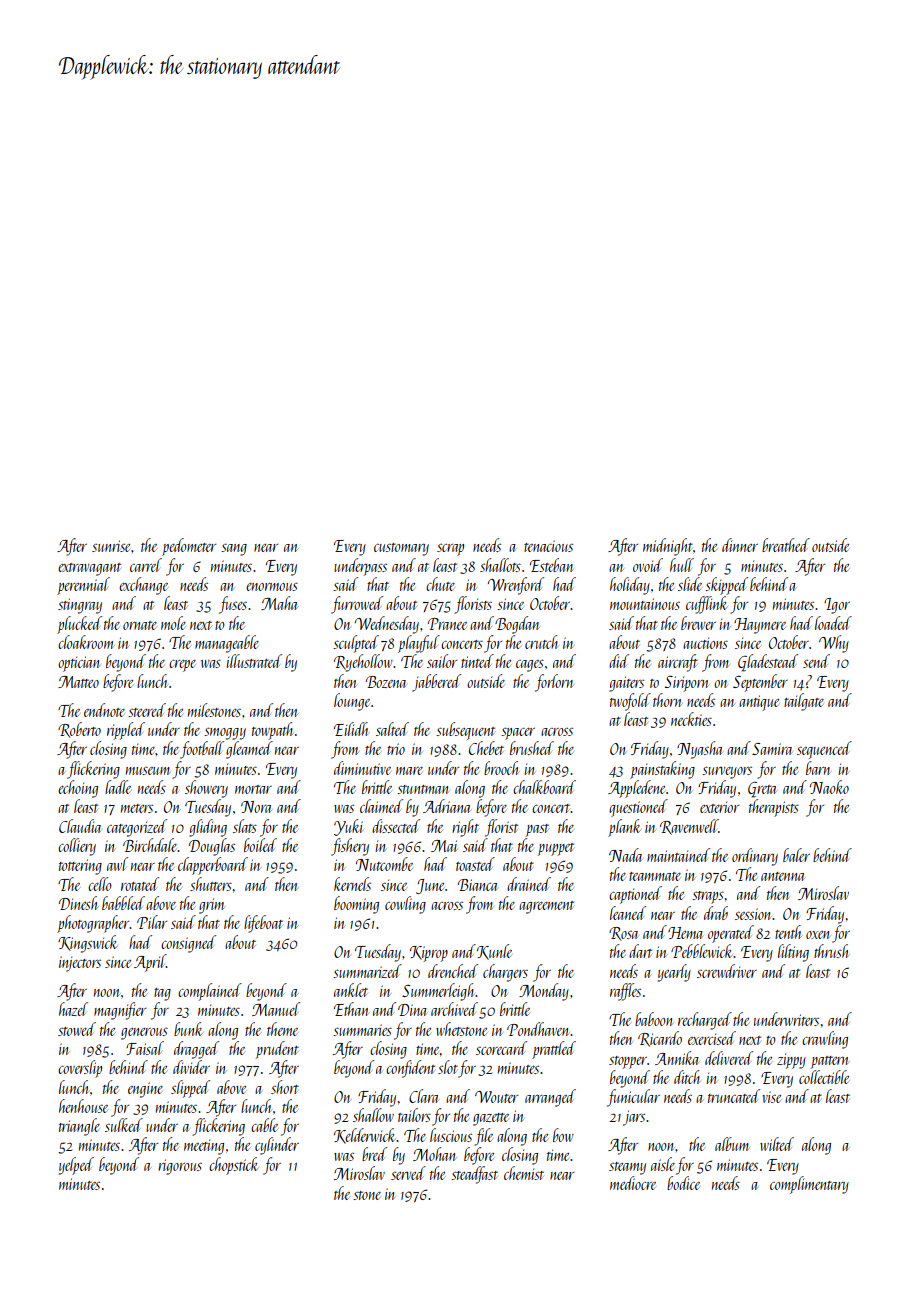 This document has width=908, height=1316. Describe the element at coordinates (496, 1097) in the document. I see `Wouter` at that location.
